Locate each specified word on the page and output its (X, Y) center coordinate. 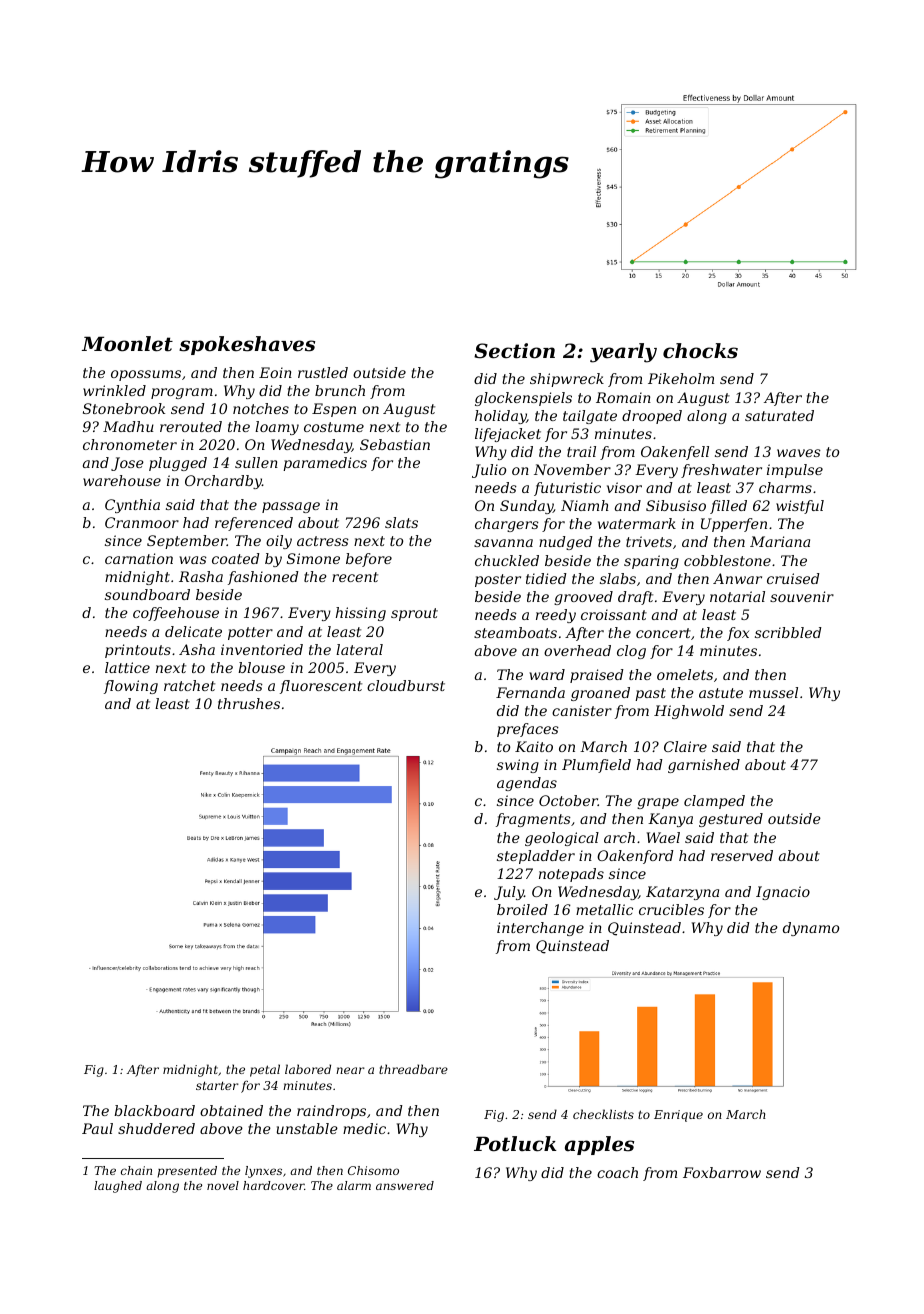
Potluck (515, 1144)
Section (514, 351)
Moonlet (127, 344)
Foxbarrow (722, 1172)
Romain (623, 397)
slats (401, 522)
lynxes (263, 1172)
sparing (651, 562)
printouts (138, 651)
